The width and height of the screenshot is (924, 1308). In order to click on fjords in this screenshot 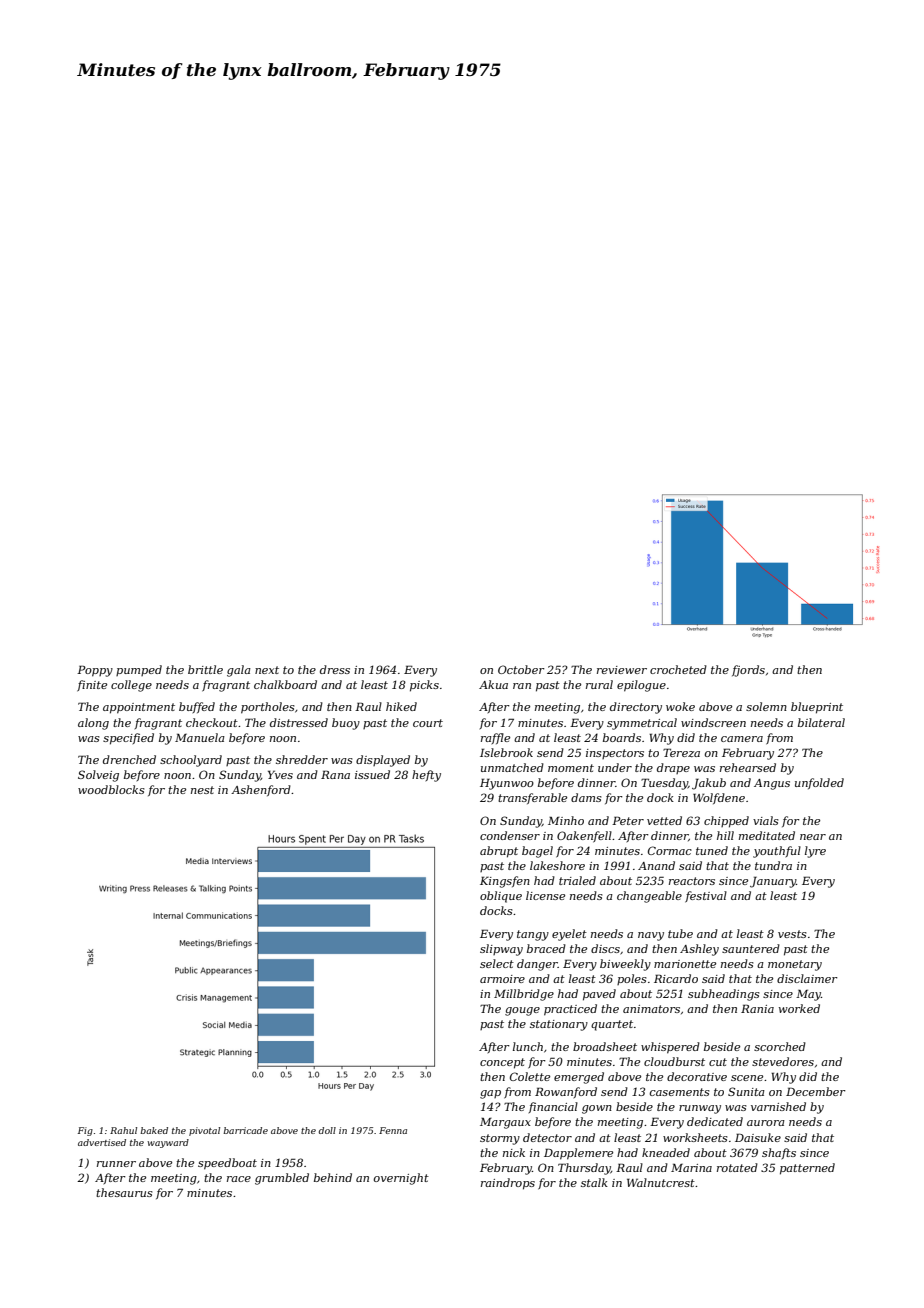, I will do `click(748, 671)`.
